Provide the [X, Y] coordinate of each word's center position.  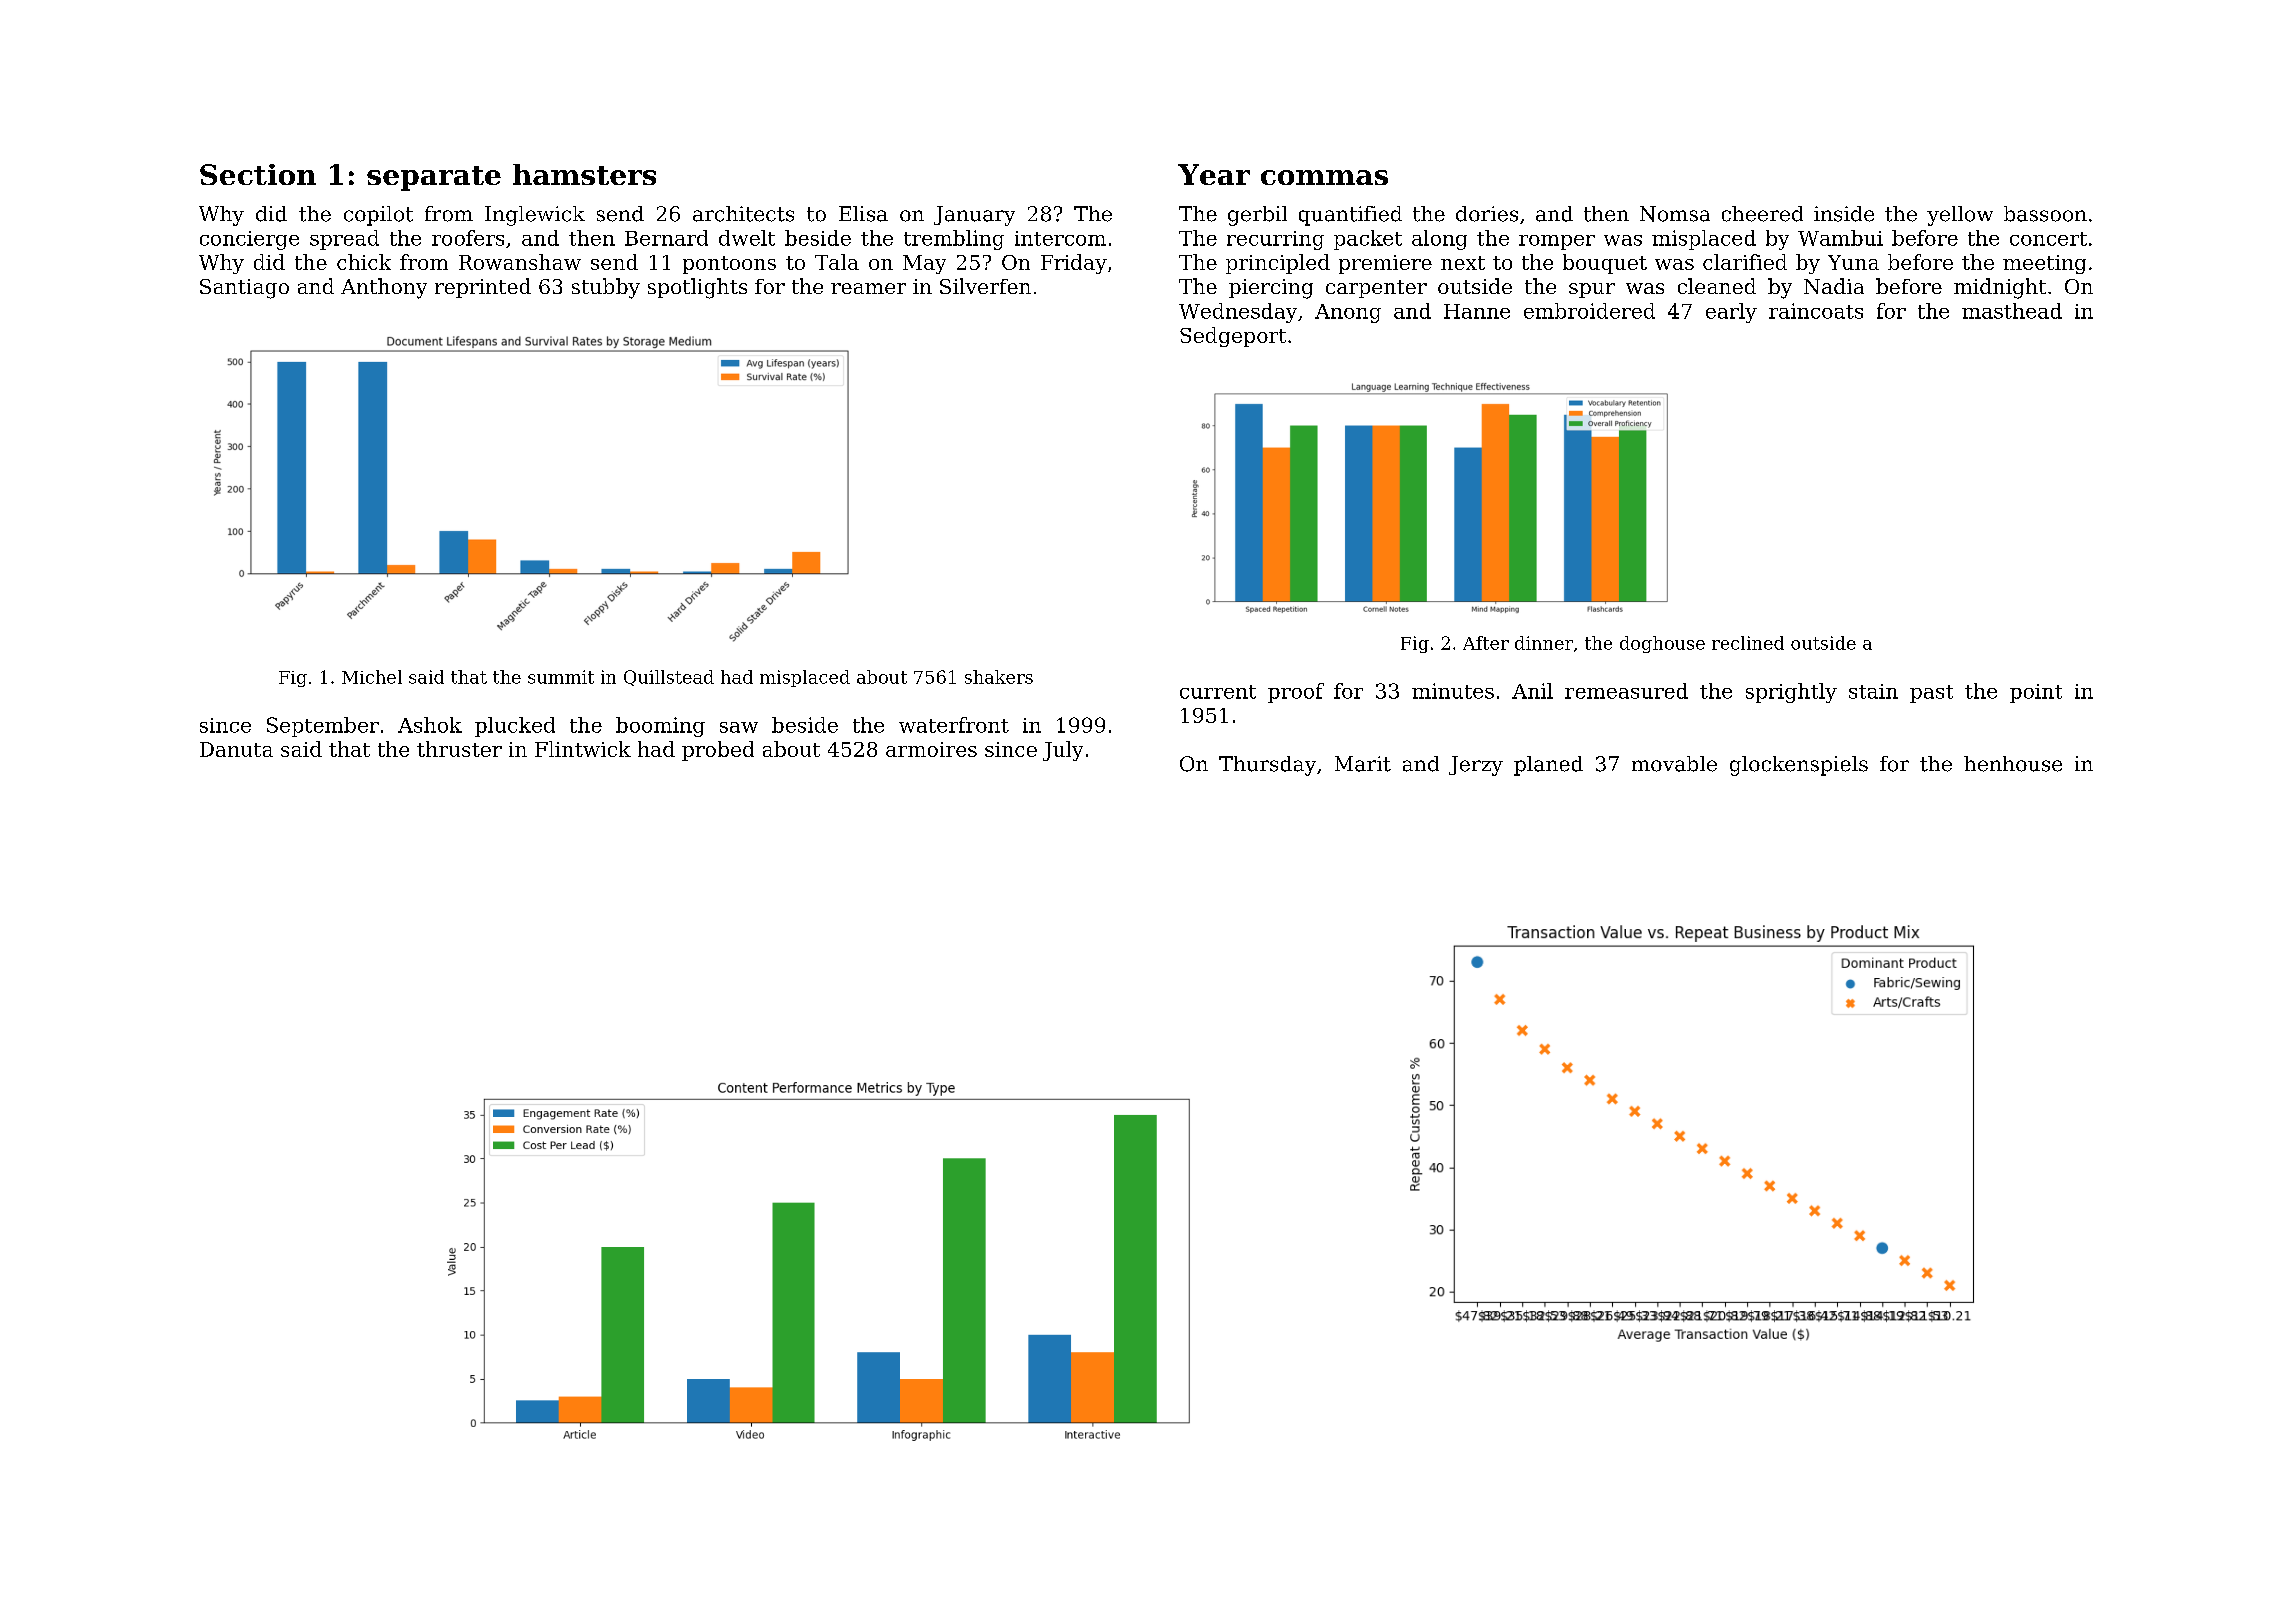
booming [660, 727]
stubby [606, 288]
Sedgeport [1233, 337]
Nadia [1834, 286]
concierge [249, 240]
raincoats [1816, 311]
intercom [1060, 238]
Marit [1363, 764]
